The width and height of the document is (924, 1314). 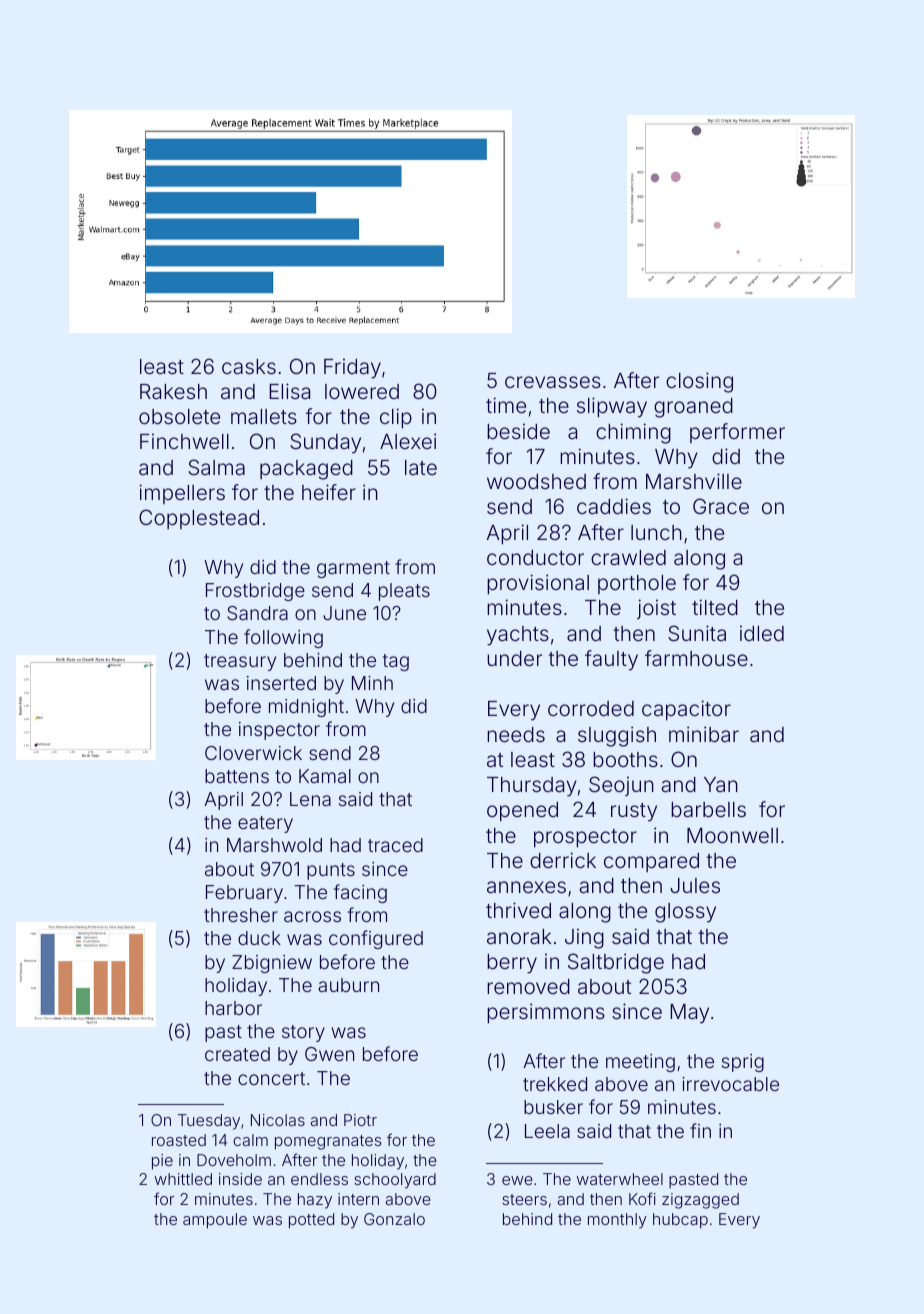 I want to click on closing, so click(x=699, y=382).
